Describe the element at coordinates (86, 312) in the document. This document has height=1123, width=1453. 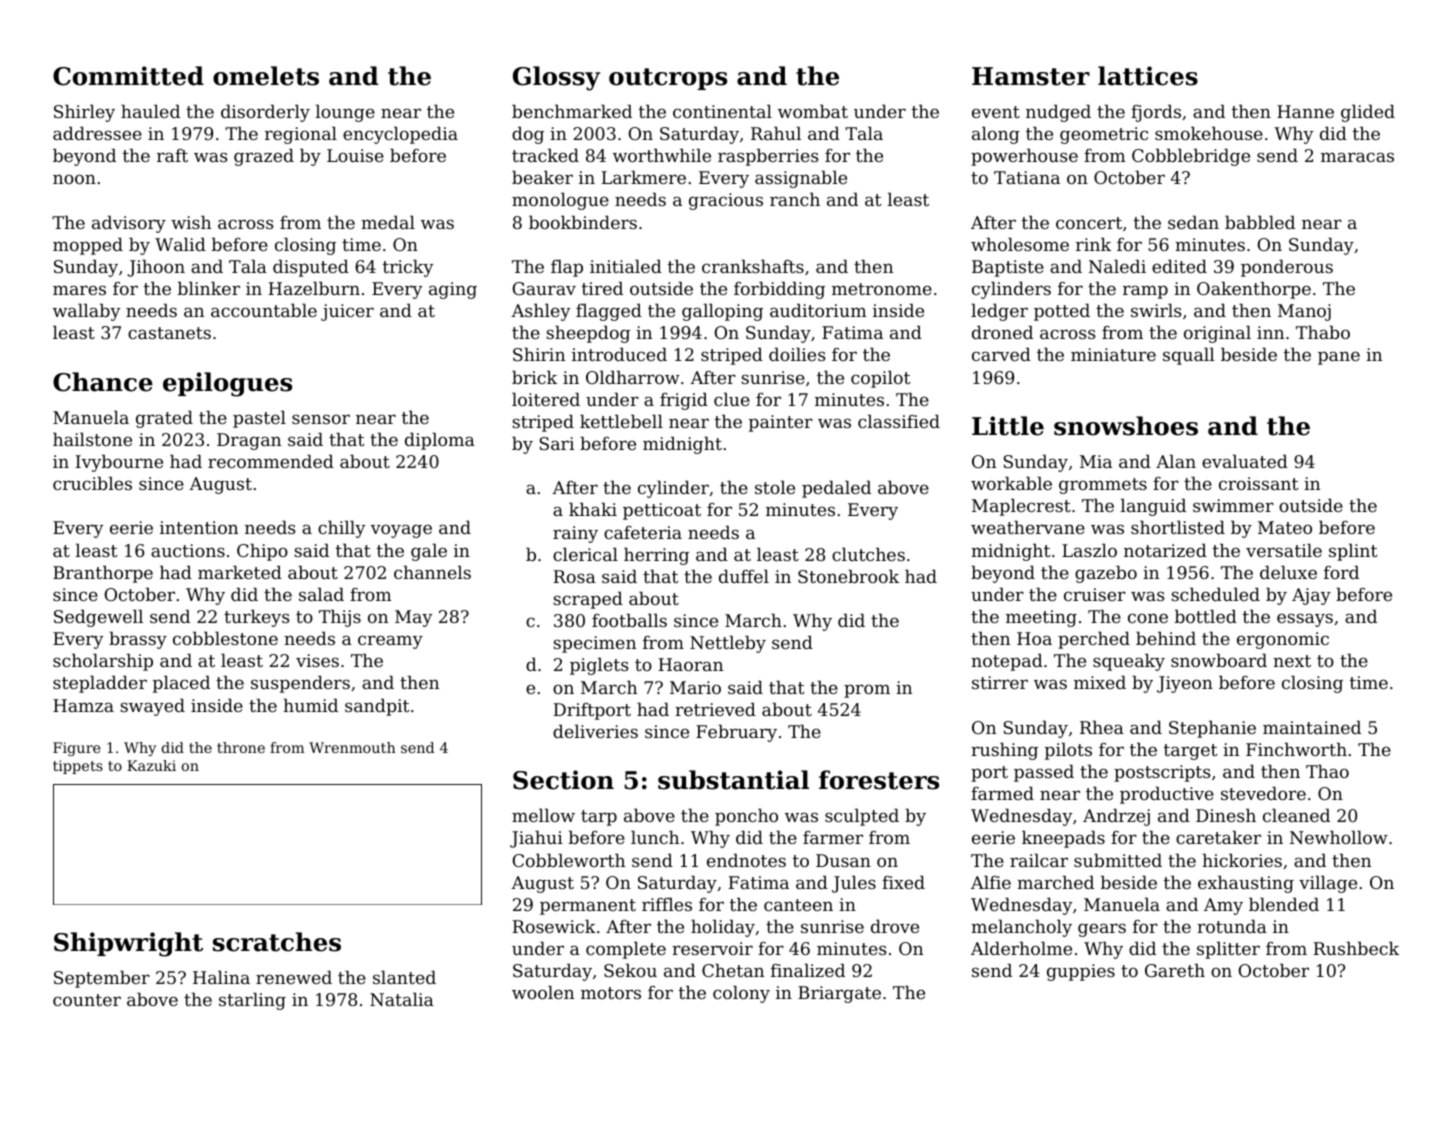
I see `wallaby` at that location.
